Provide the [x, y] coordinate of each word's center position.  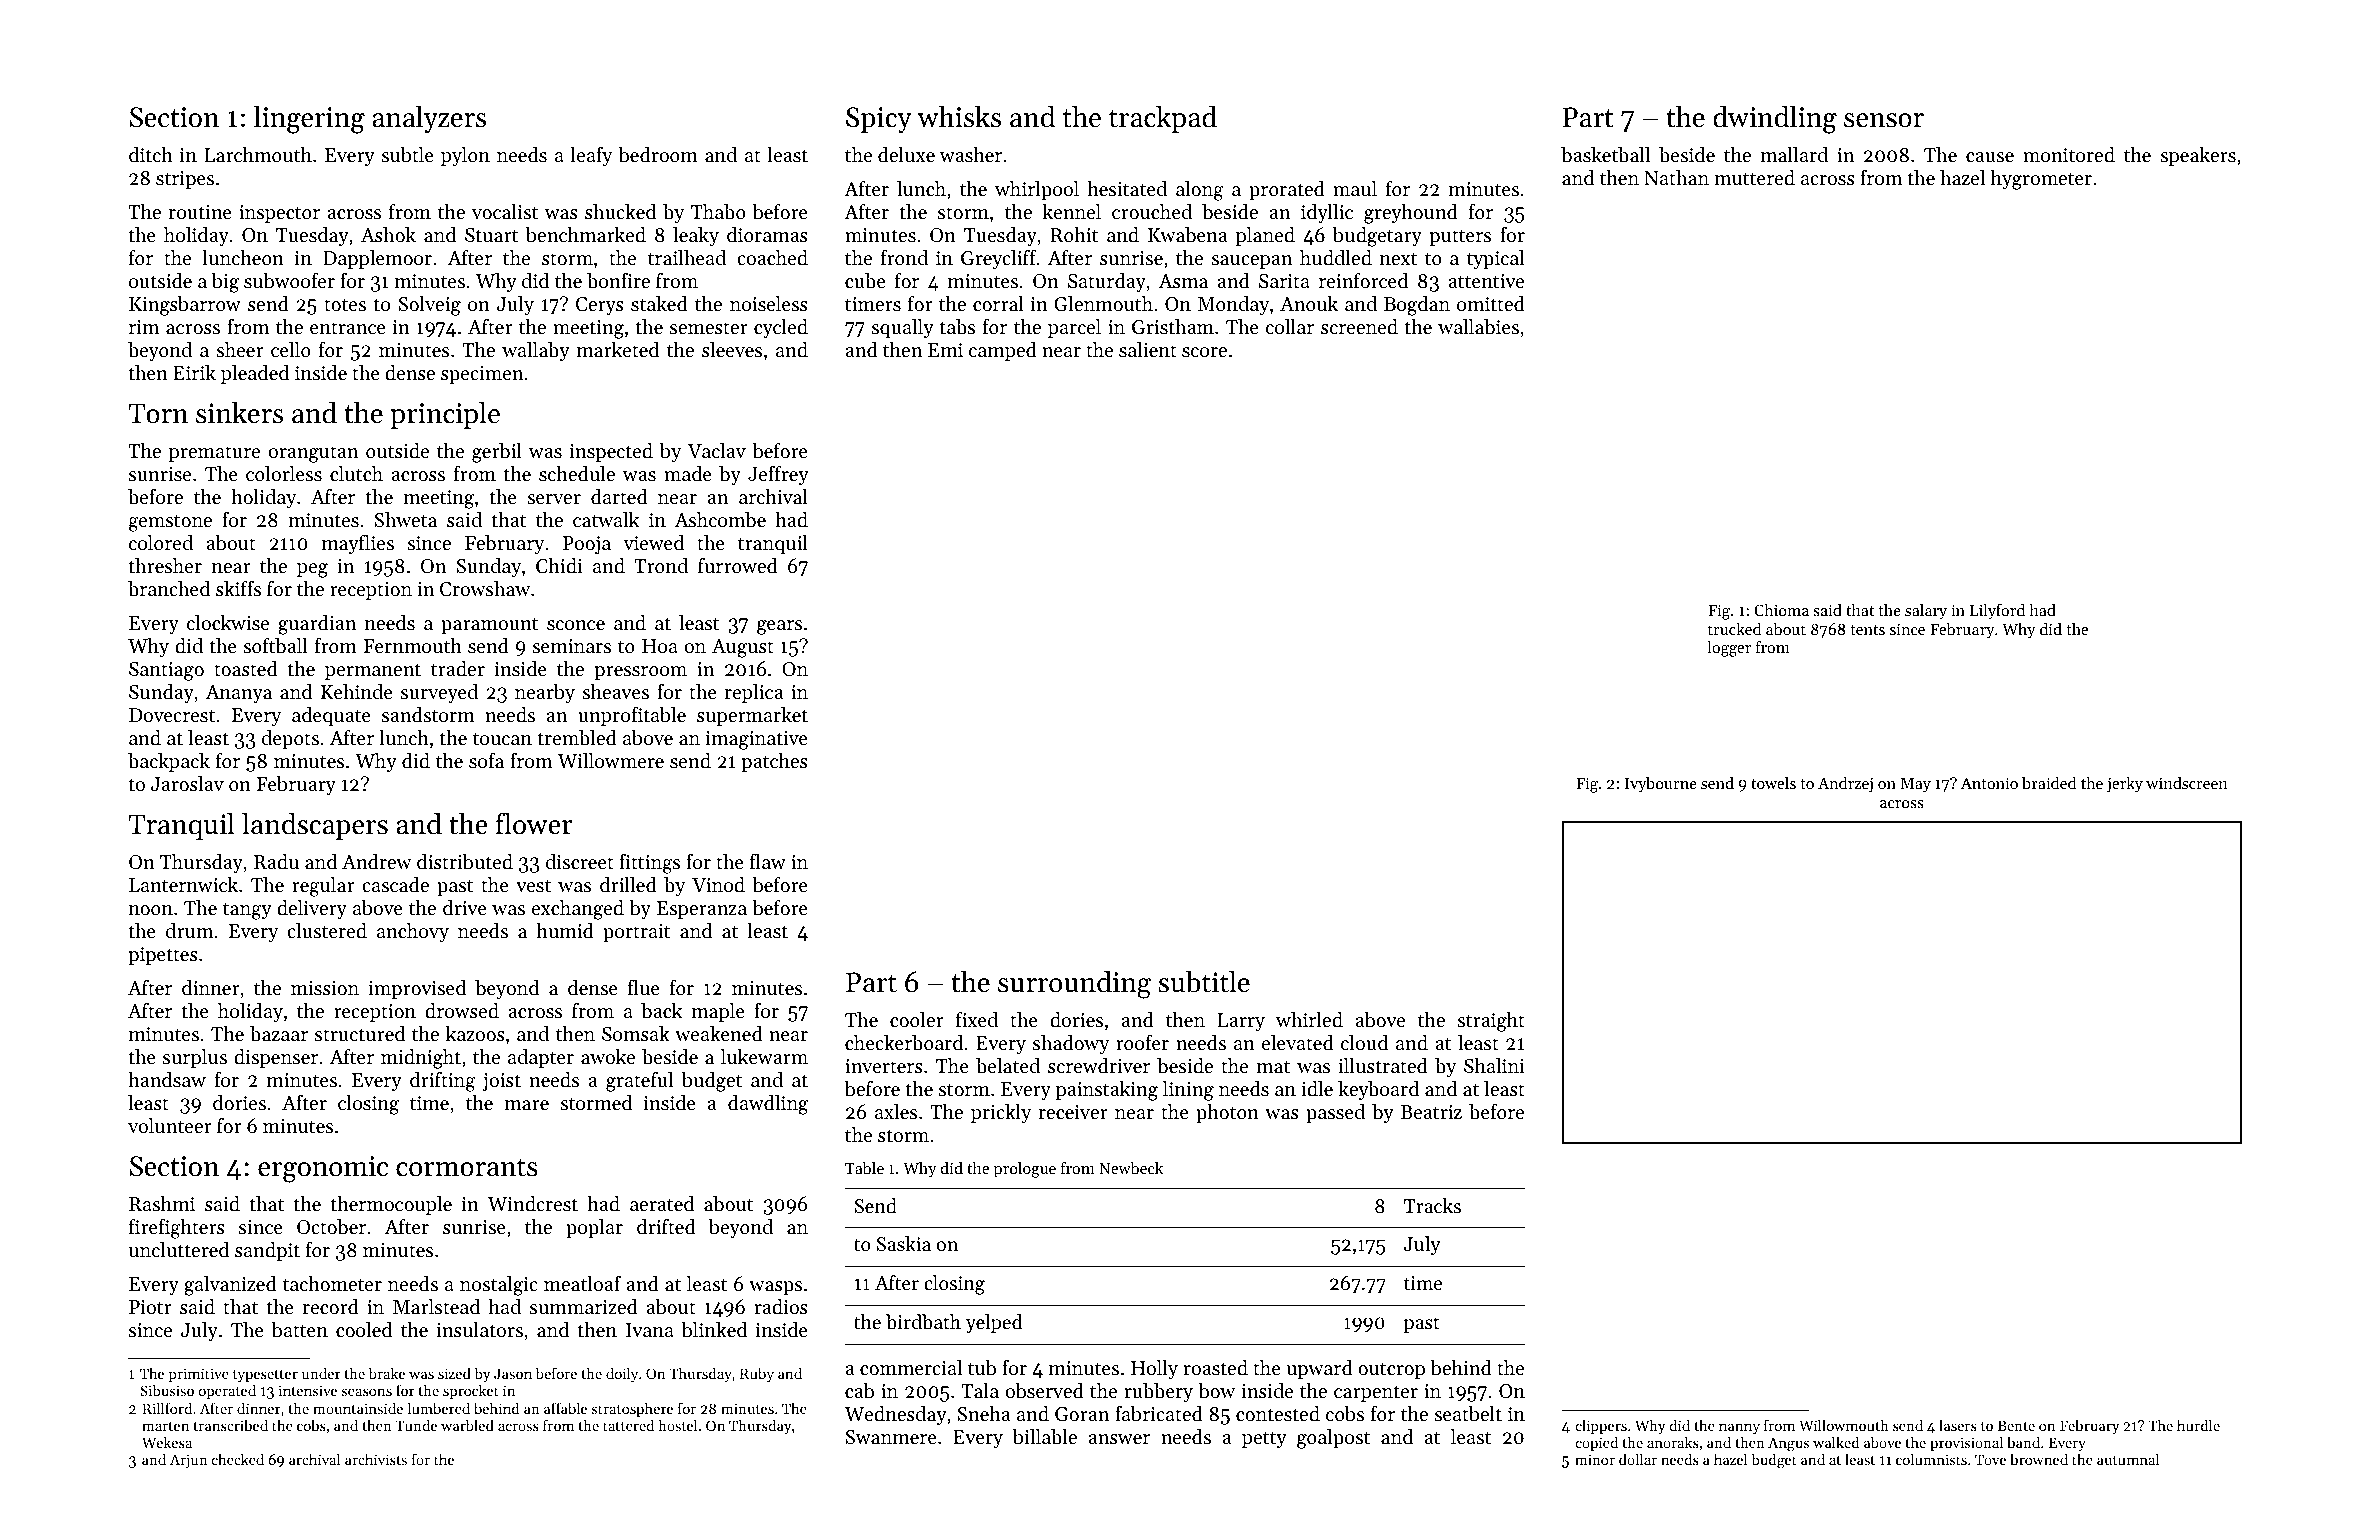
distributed [465, 862]
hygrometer [2041, 180]
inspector [279, 214]
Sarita [1284, 281]
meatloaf [582, 1284]
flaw [768, 861]
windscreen [2187, 783]
